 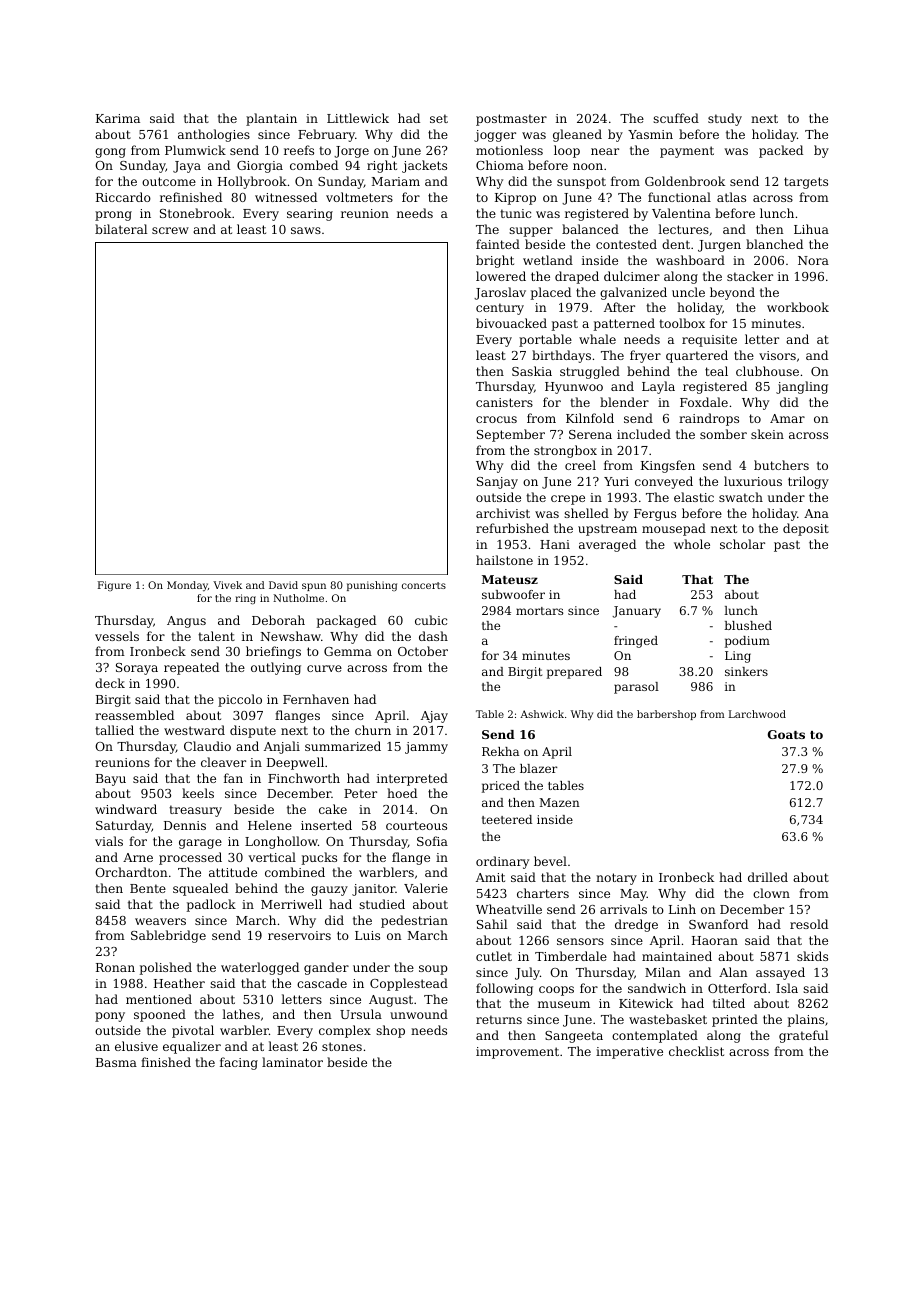 I want to click on Karima, so click(x=118, y=118).
